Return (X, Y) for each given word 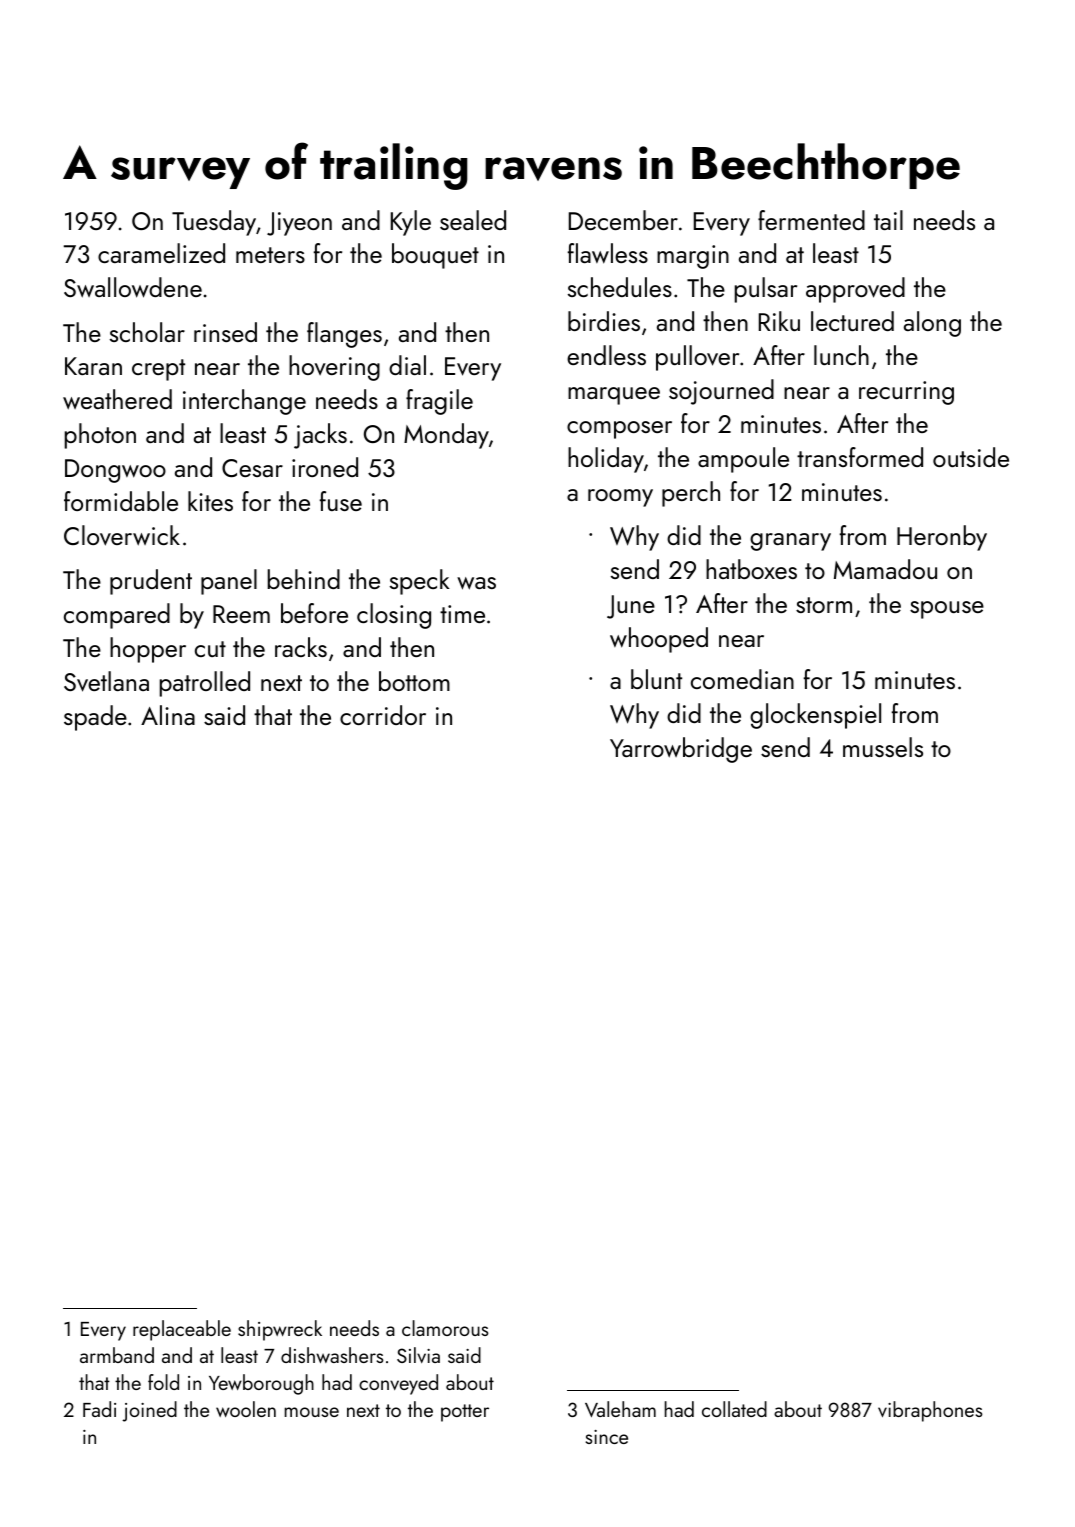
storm (824, 605)
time (462, 614)
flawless (608, 253)
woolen (246, 1409)
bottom (414, 681)
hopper (148, 650)
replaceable (182, 1330)
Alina (168, 715)
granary (790, 542)
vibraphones (930, 1411)
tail (888, 220)
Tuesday (214, 223)
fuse (341, 501)
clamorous (445, 1328)
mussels (883, 747)
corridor (383, 715)
